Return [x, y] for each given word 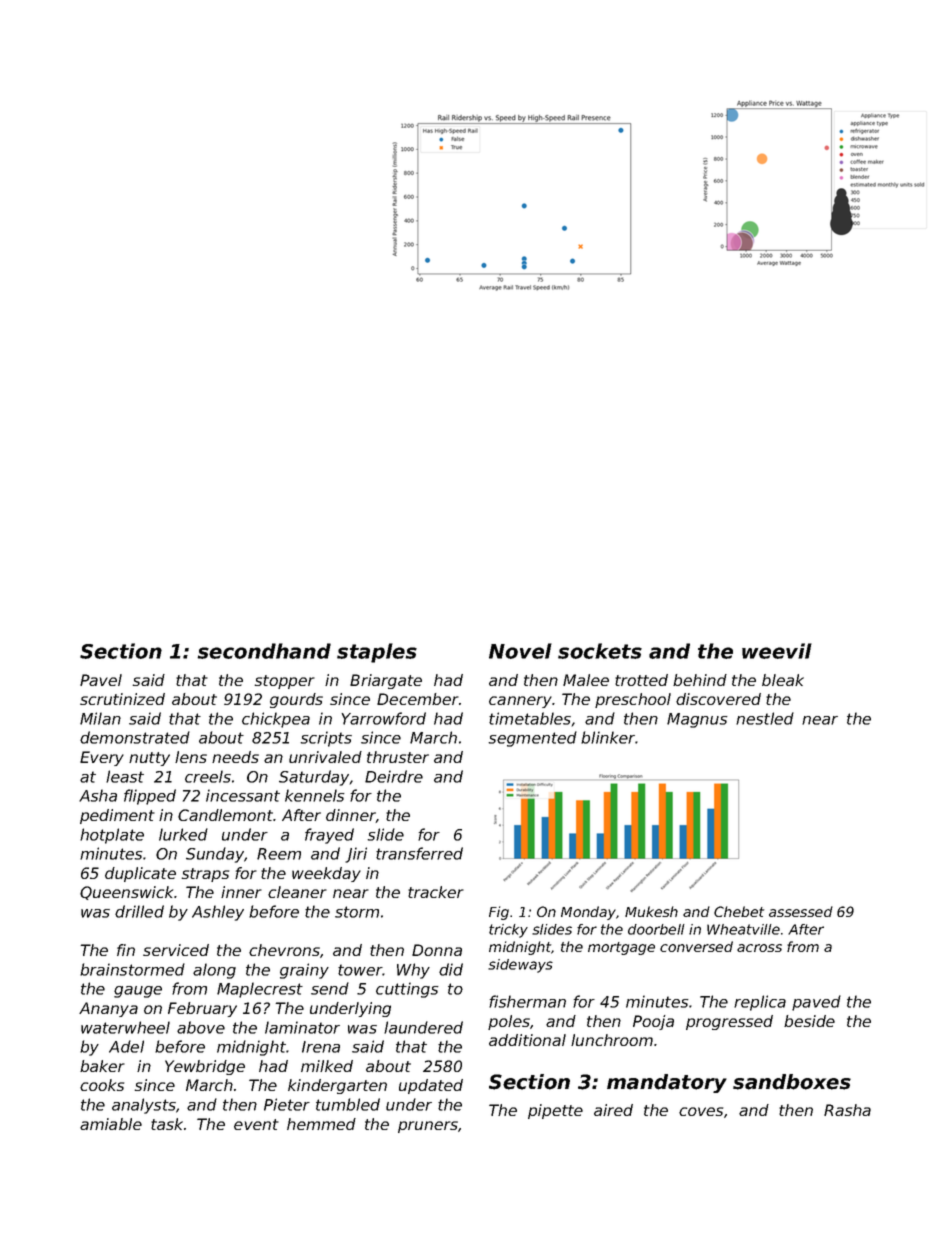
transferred [419, 853]
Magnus [697, 720]
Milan [100, 718]
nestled [765, 718]
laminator [302, 1027]
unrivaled [325, 757]
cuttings [407, 990]
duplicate [140, 874]
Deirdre [394, 776]
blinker [608, 737]
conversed [696, 946]
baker [102, 1066]
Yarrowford [384, 718]
